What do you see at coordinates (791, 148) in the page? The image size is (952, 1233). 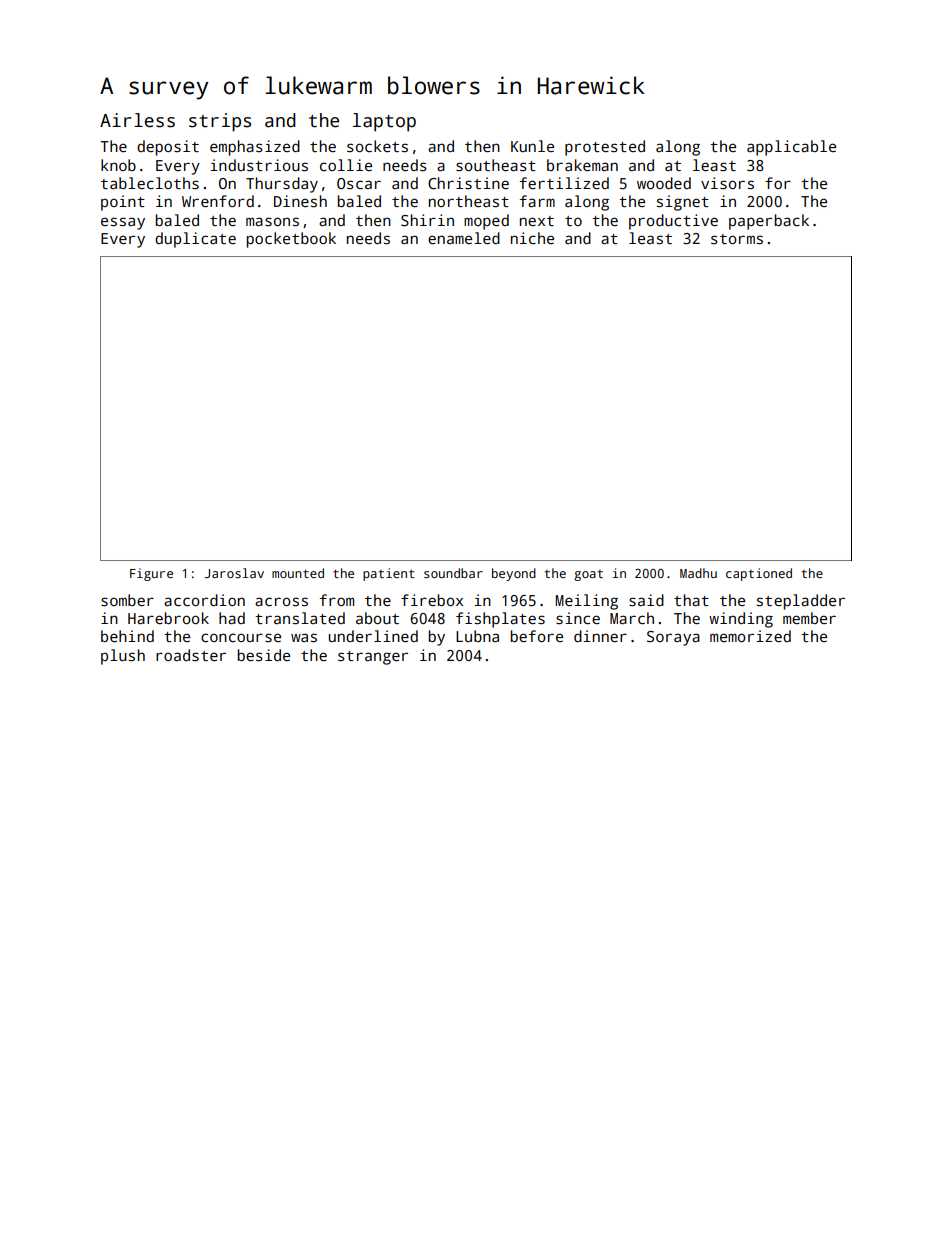 I see `applicable` at bounding box center [791, 148].
